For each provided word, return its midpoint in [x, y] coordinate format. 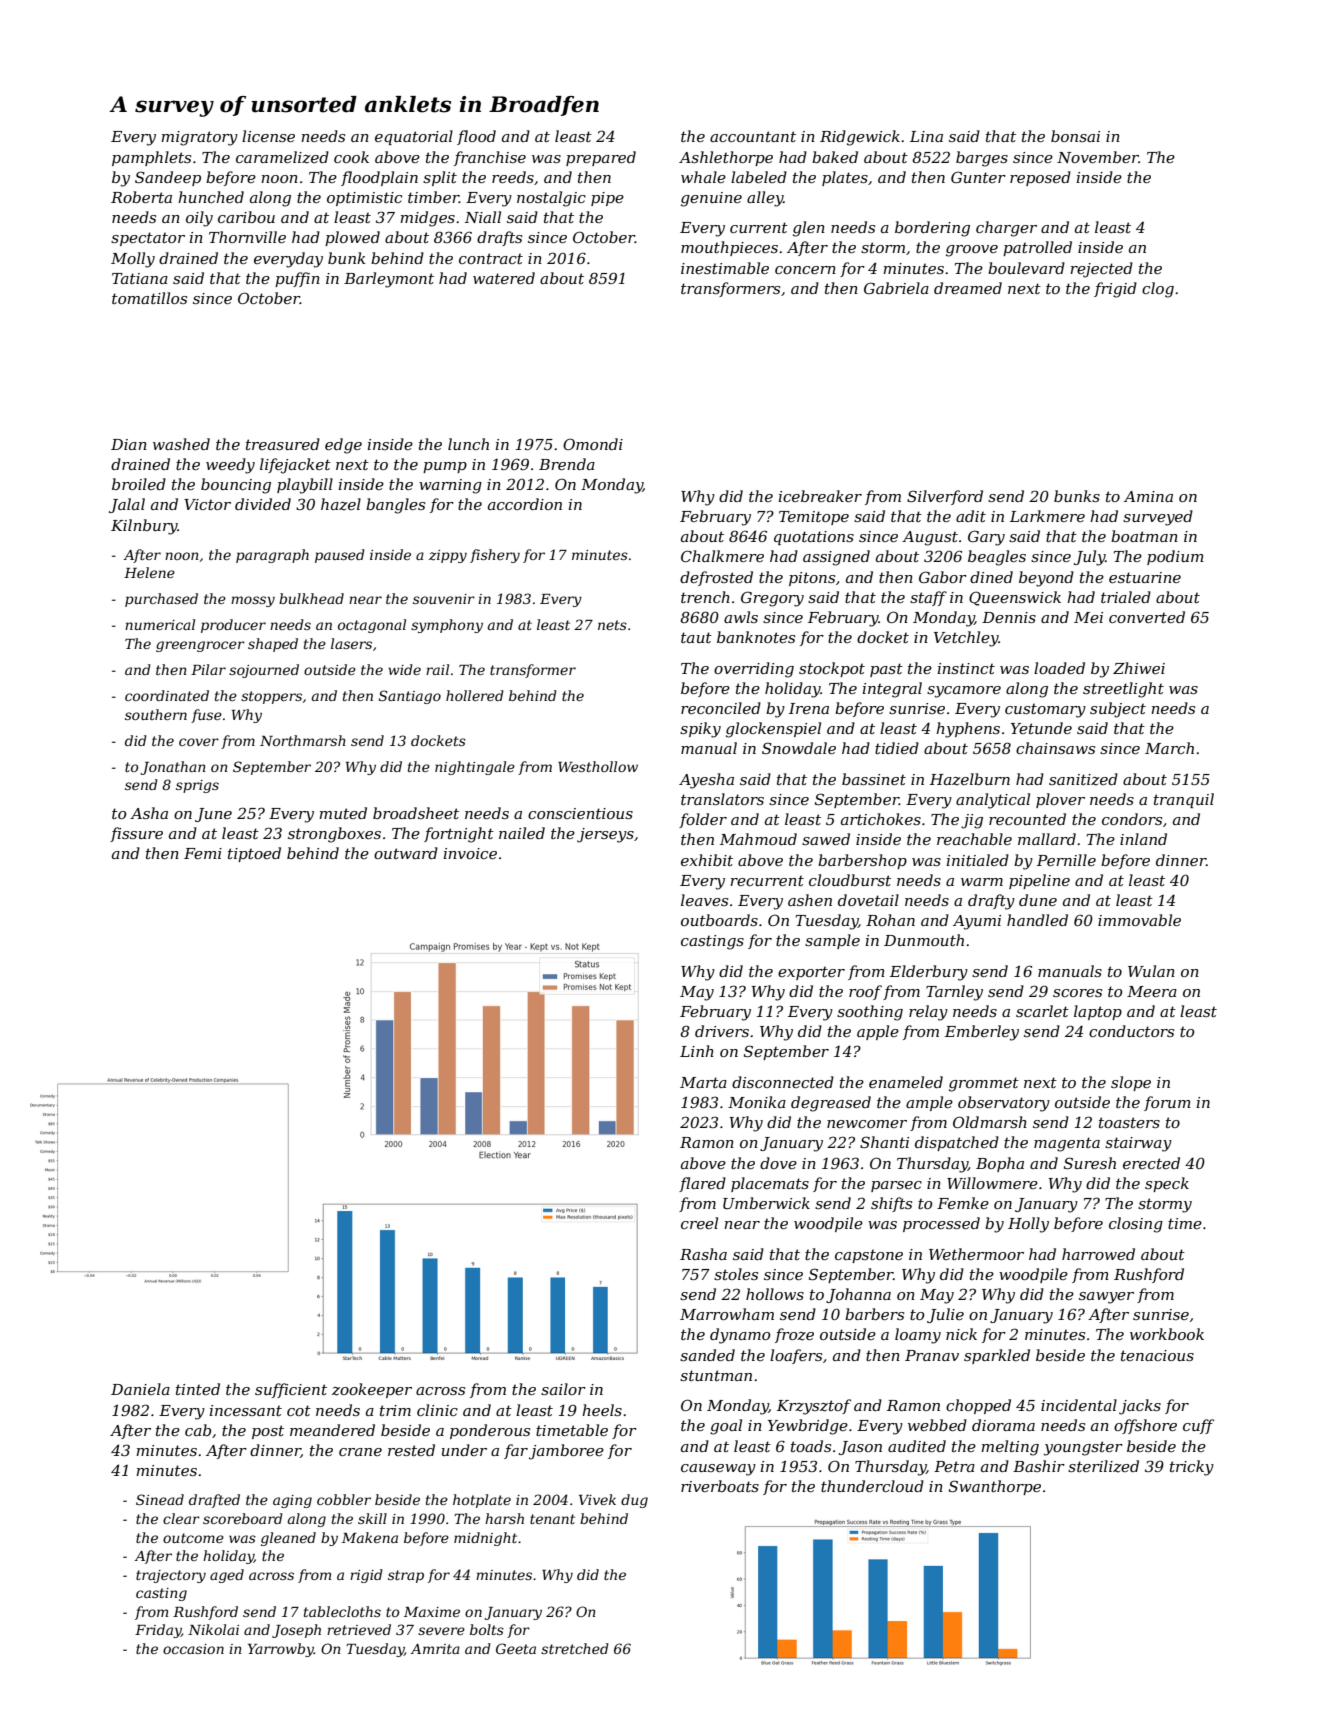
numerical [160, 624]
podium [1175, 557]
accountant [753, 136]
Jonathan [173, 768]
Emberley [982, 1033]
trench [705, 597]
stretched [575, 1648]
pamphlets [151, 158]
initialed [978, 860]
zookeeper [372, 1390]
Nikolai [213, 1629]
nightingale [475, 768]
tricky [1192, 1468]
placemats [770, 1184]
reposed [1040, 178]
